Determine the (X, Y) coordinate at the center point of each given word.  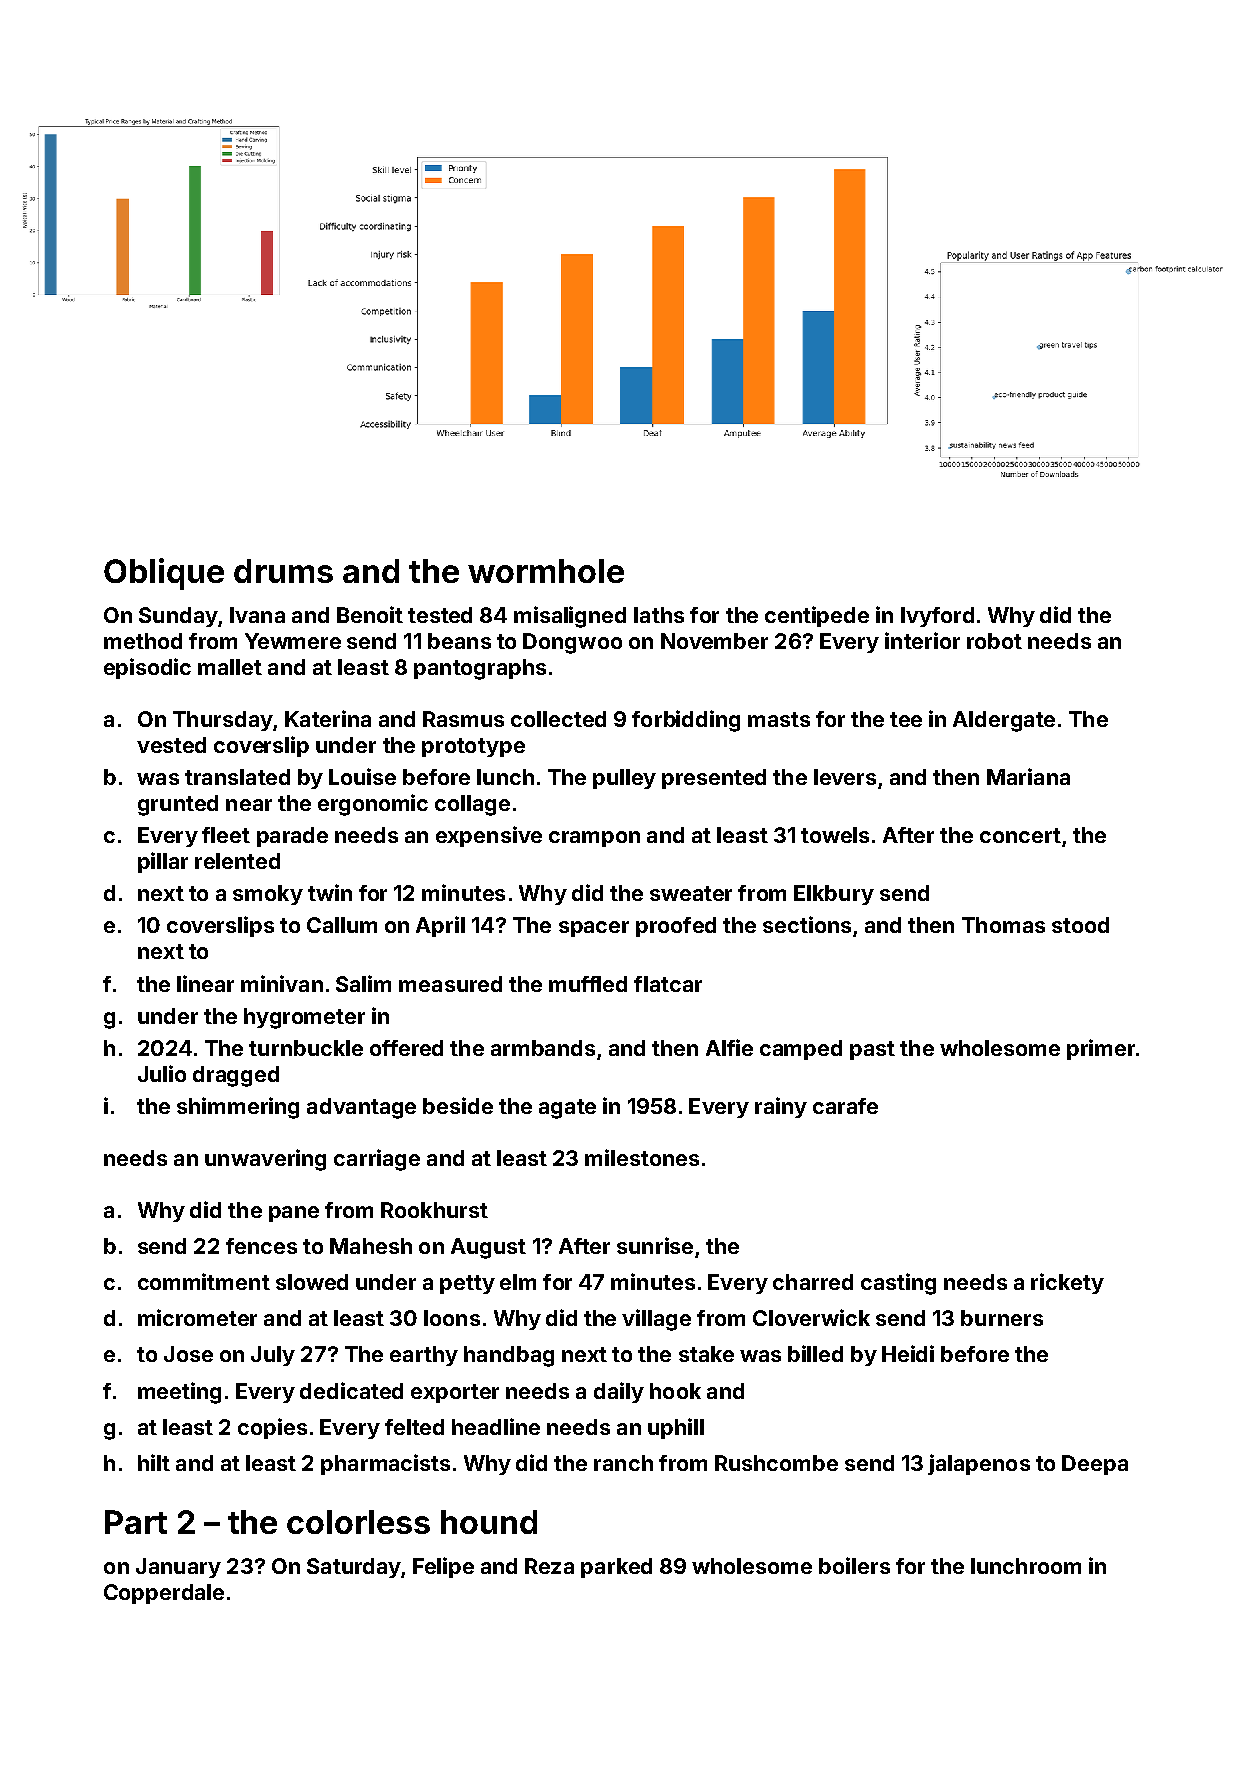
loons (452, 1318)
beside (458, 1105)
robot (994, 641)
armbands (543, 1048)
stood (1080, 925)
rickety (1067, 1283)
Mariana (1028, 776)
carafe (845, 1106)
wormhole (546, 571)
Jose (188, 1354)
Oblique (164, 574)
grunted (178, 805)
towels (835, 835)
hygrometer (304, 1018)
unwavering (265, 1160)
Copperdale (164, 1594)
